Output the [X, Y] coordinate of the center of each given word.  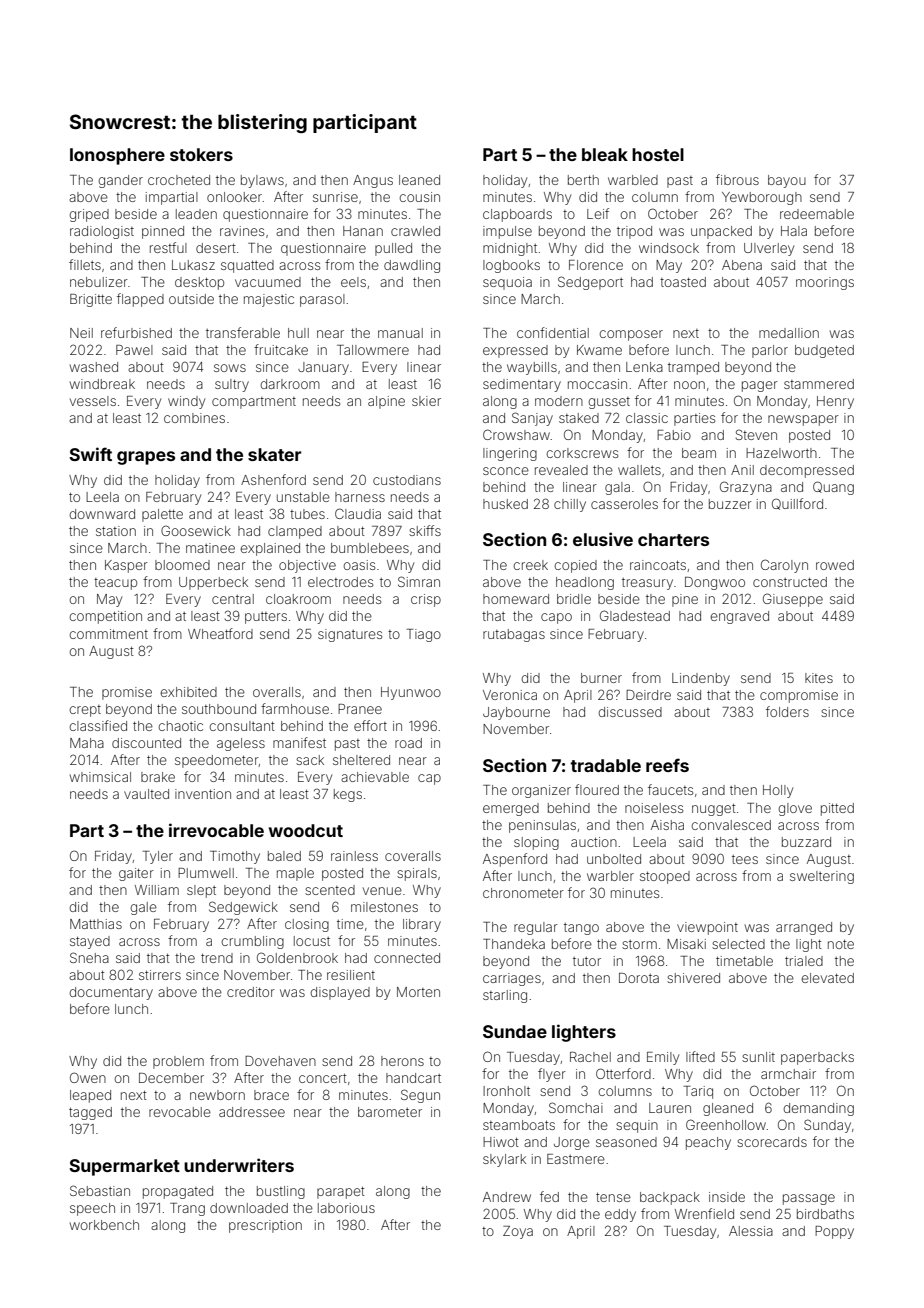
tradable [605, 765]
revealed [561, 470]
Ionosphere [117, 156]
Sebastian [100, 1190]
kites [819, 678]
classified [98, 725]
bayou [787, 181]
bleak [605, 154]
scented [330, 890]
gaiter [136, 874]
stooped [665, 877]
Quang [833, 488]
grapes [146, 458]
